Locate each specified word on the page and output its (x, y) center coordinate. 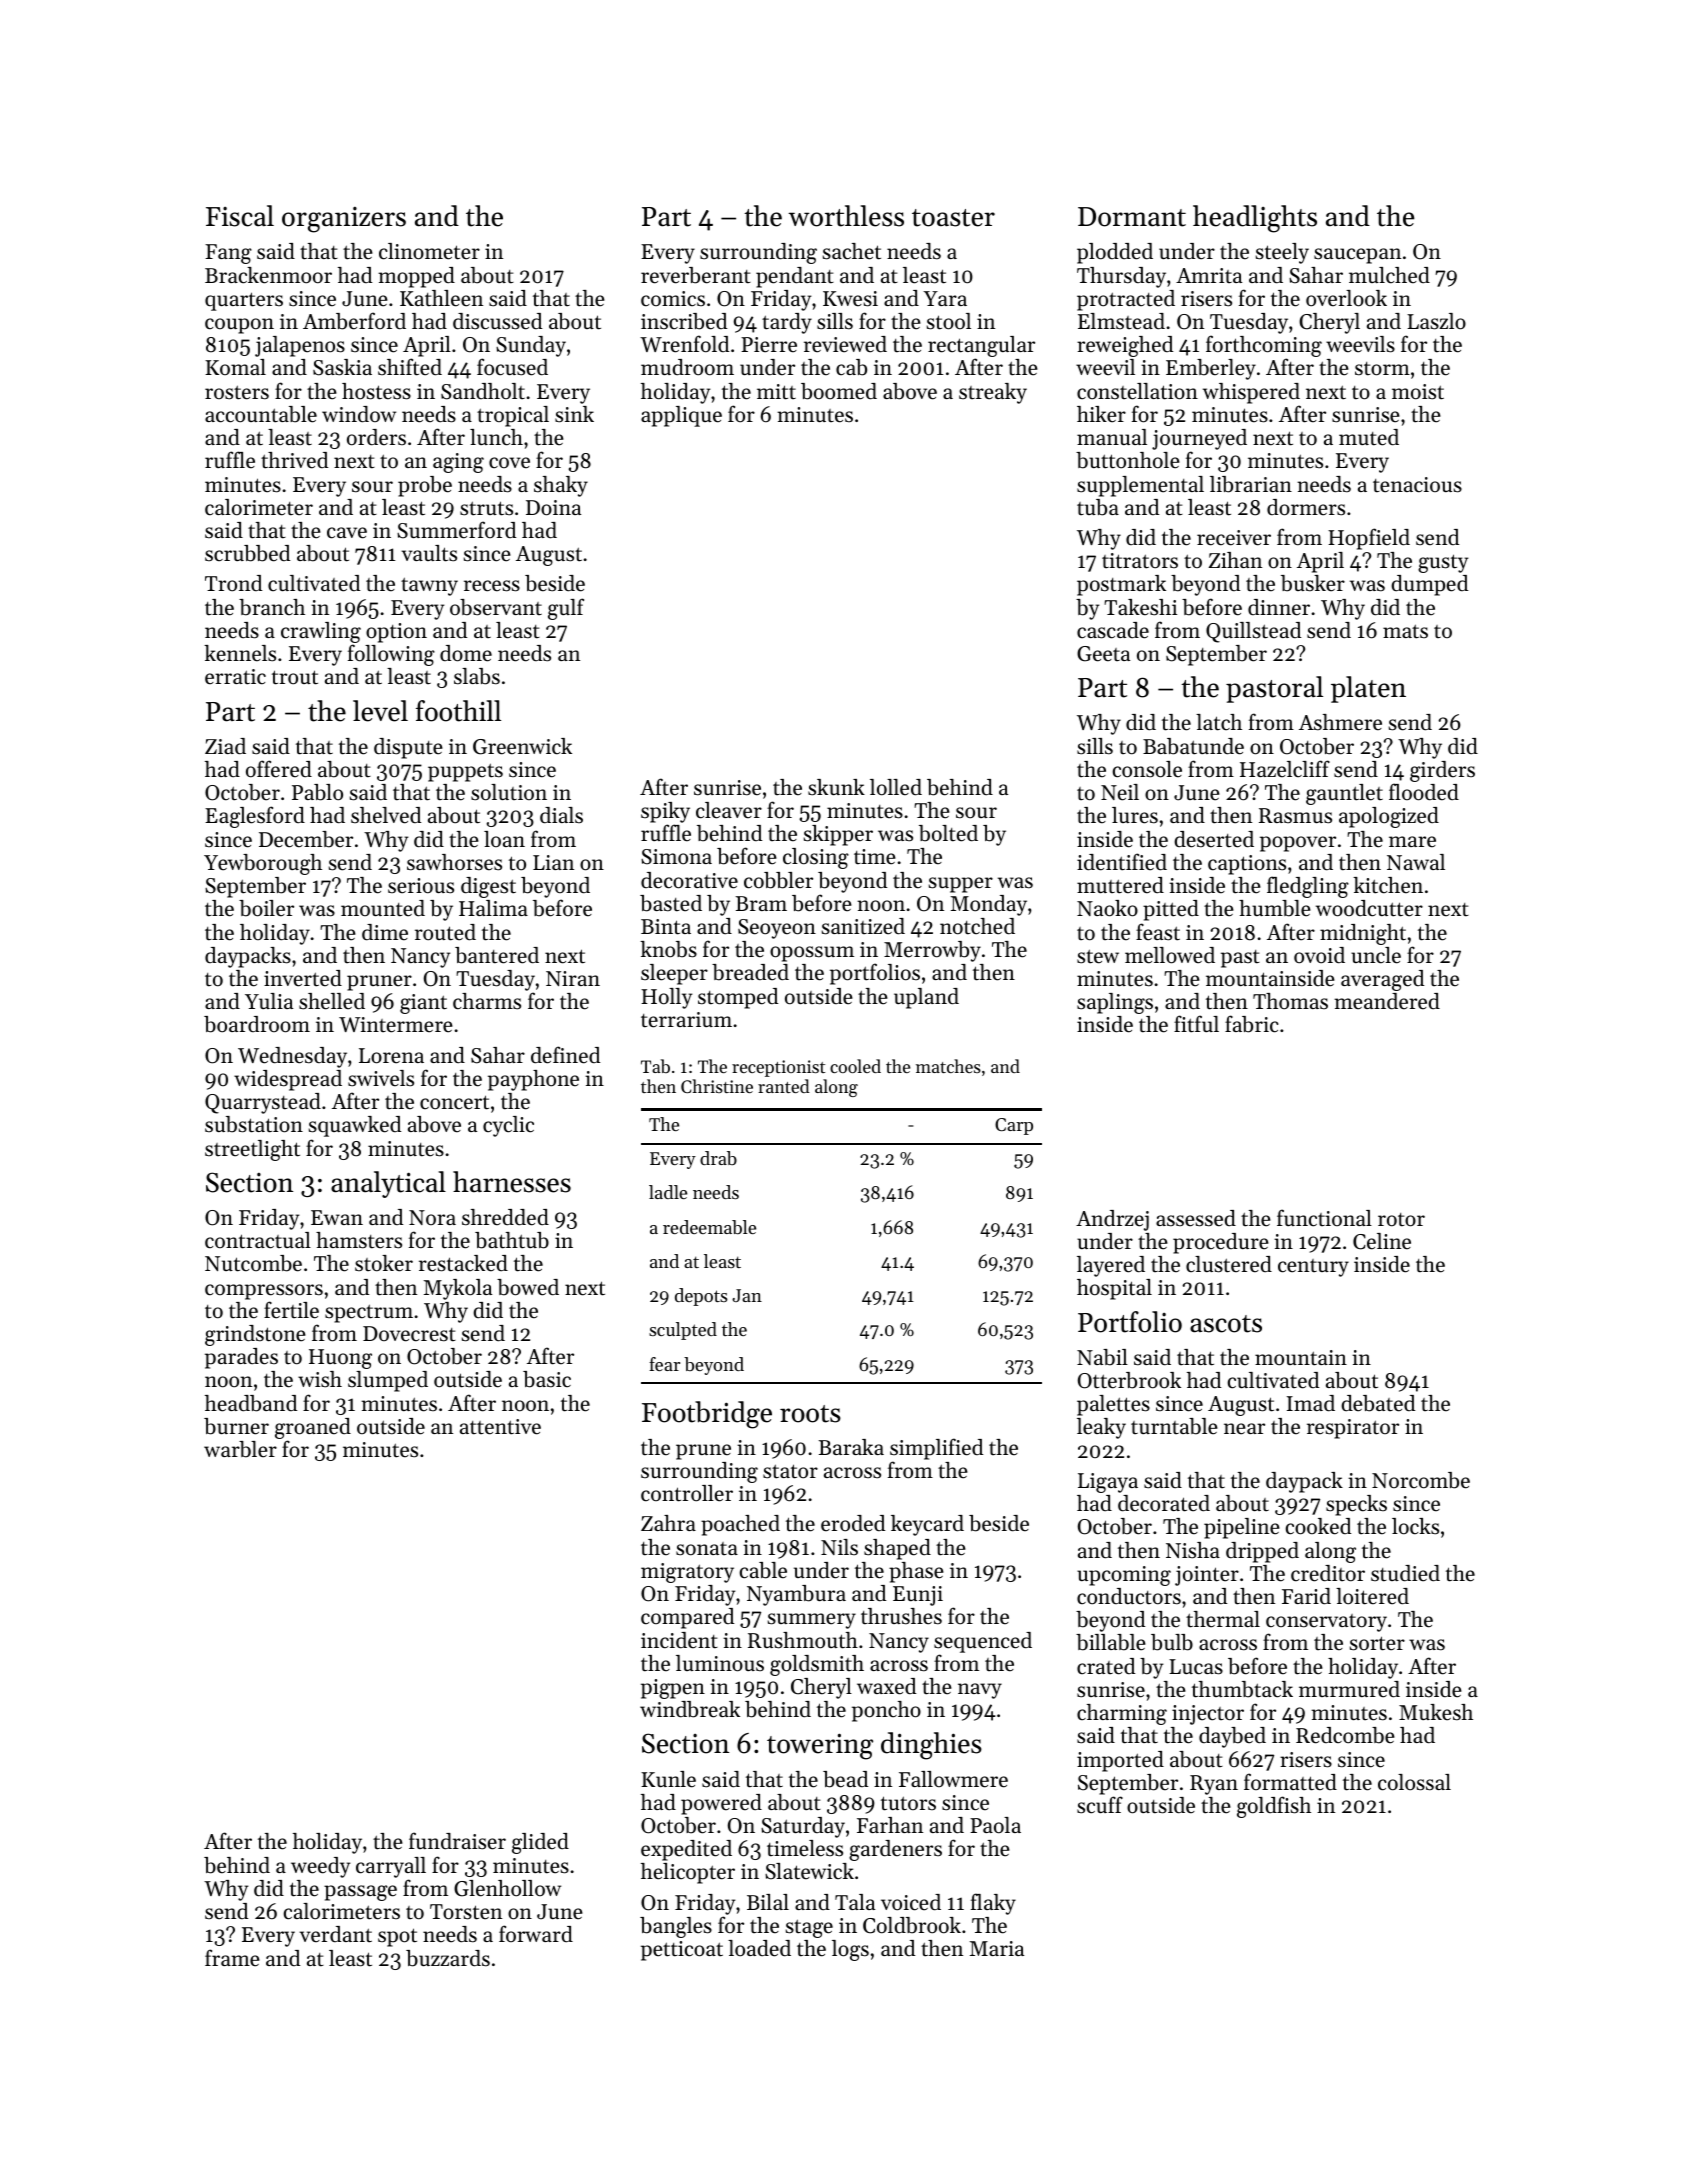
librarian (1251, 484)
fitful (1196, 1024)
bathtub (512, 1240)
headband (251, 1403)
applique (681, 416)
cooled (855, 1066)
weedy (320, 1867)
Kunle (668, 1779)
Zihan (1235, 560)
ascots (1226, 1324)
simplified (936, 1449)
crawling (321, 632)
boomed (839, 391)
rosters (237, 392)
